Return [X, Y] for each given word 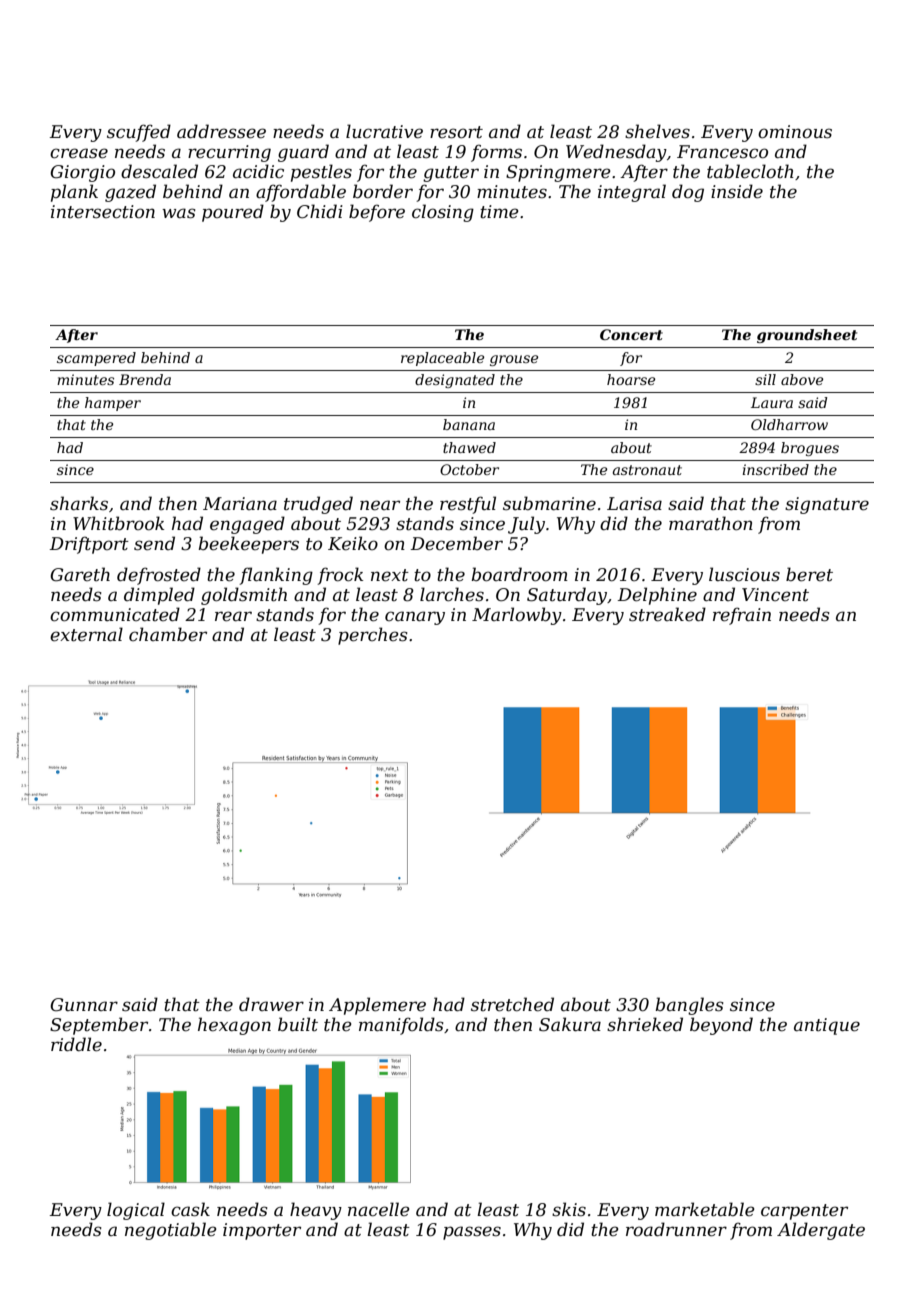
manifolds [401, 1026]
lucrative [384, 131]
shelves [657, 131]
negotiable [171, 1231]
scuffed [139, 133]
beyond [721, 1026]
